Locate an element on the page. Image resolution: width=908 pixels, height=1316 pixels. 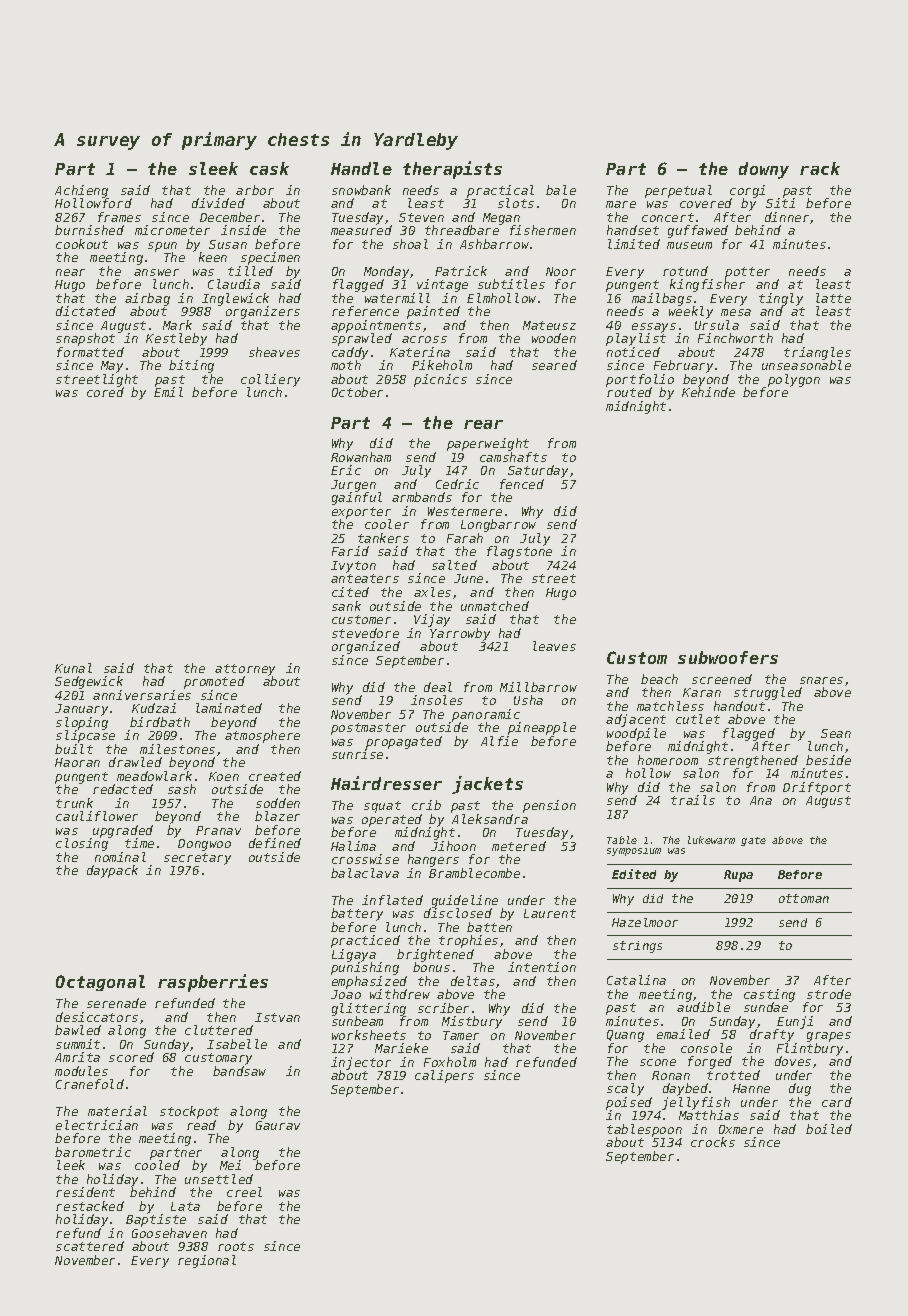
Hairdresser is located at coordinates (386, 783).
